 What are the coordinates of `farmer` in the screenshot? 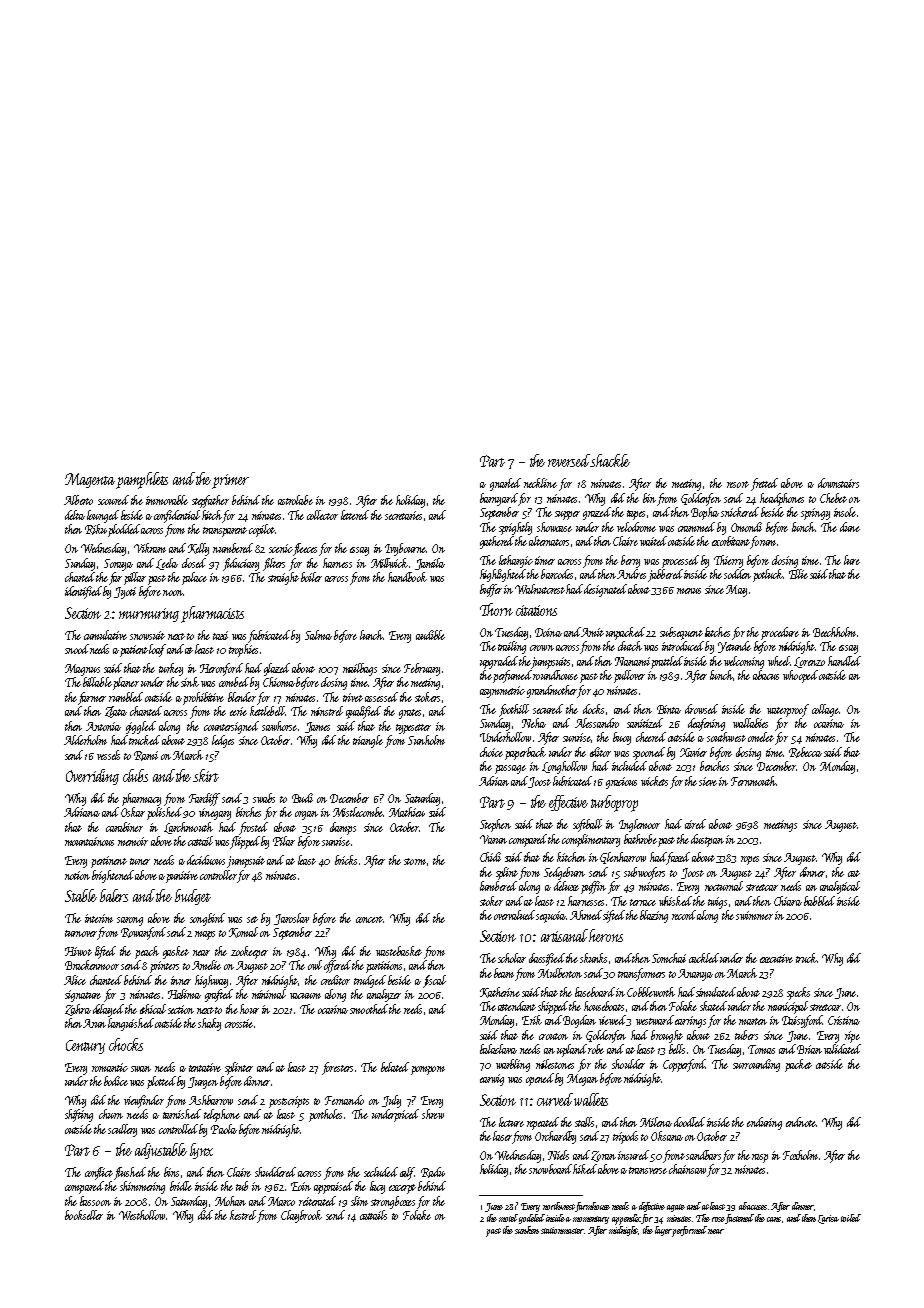 It's located at (92, 698).
